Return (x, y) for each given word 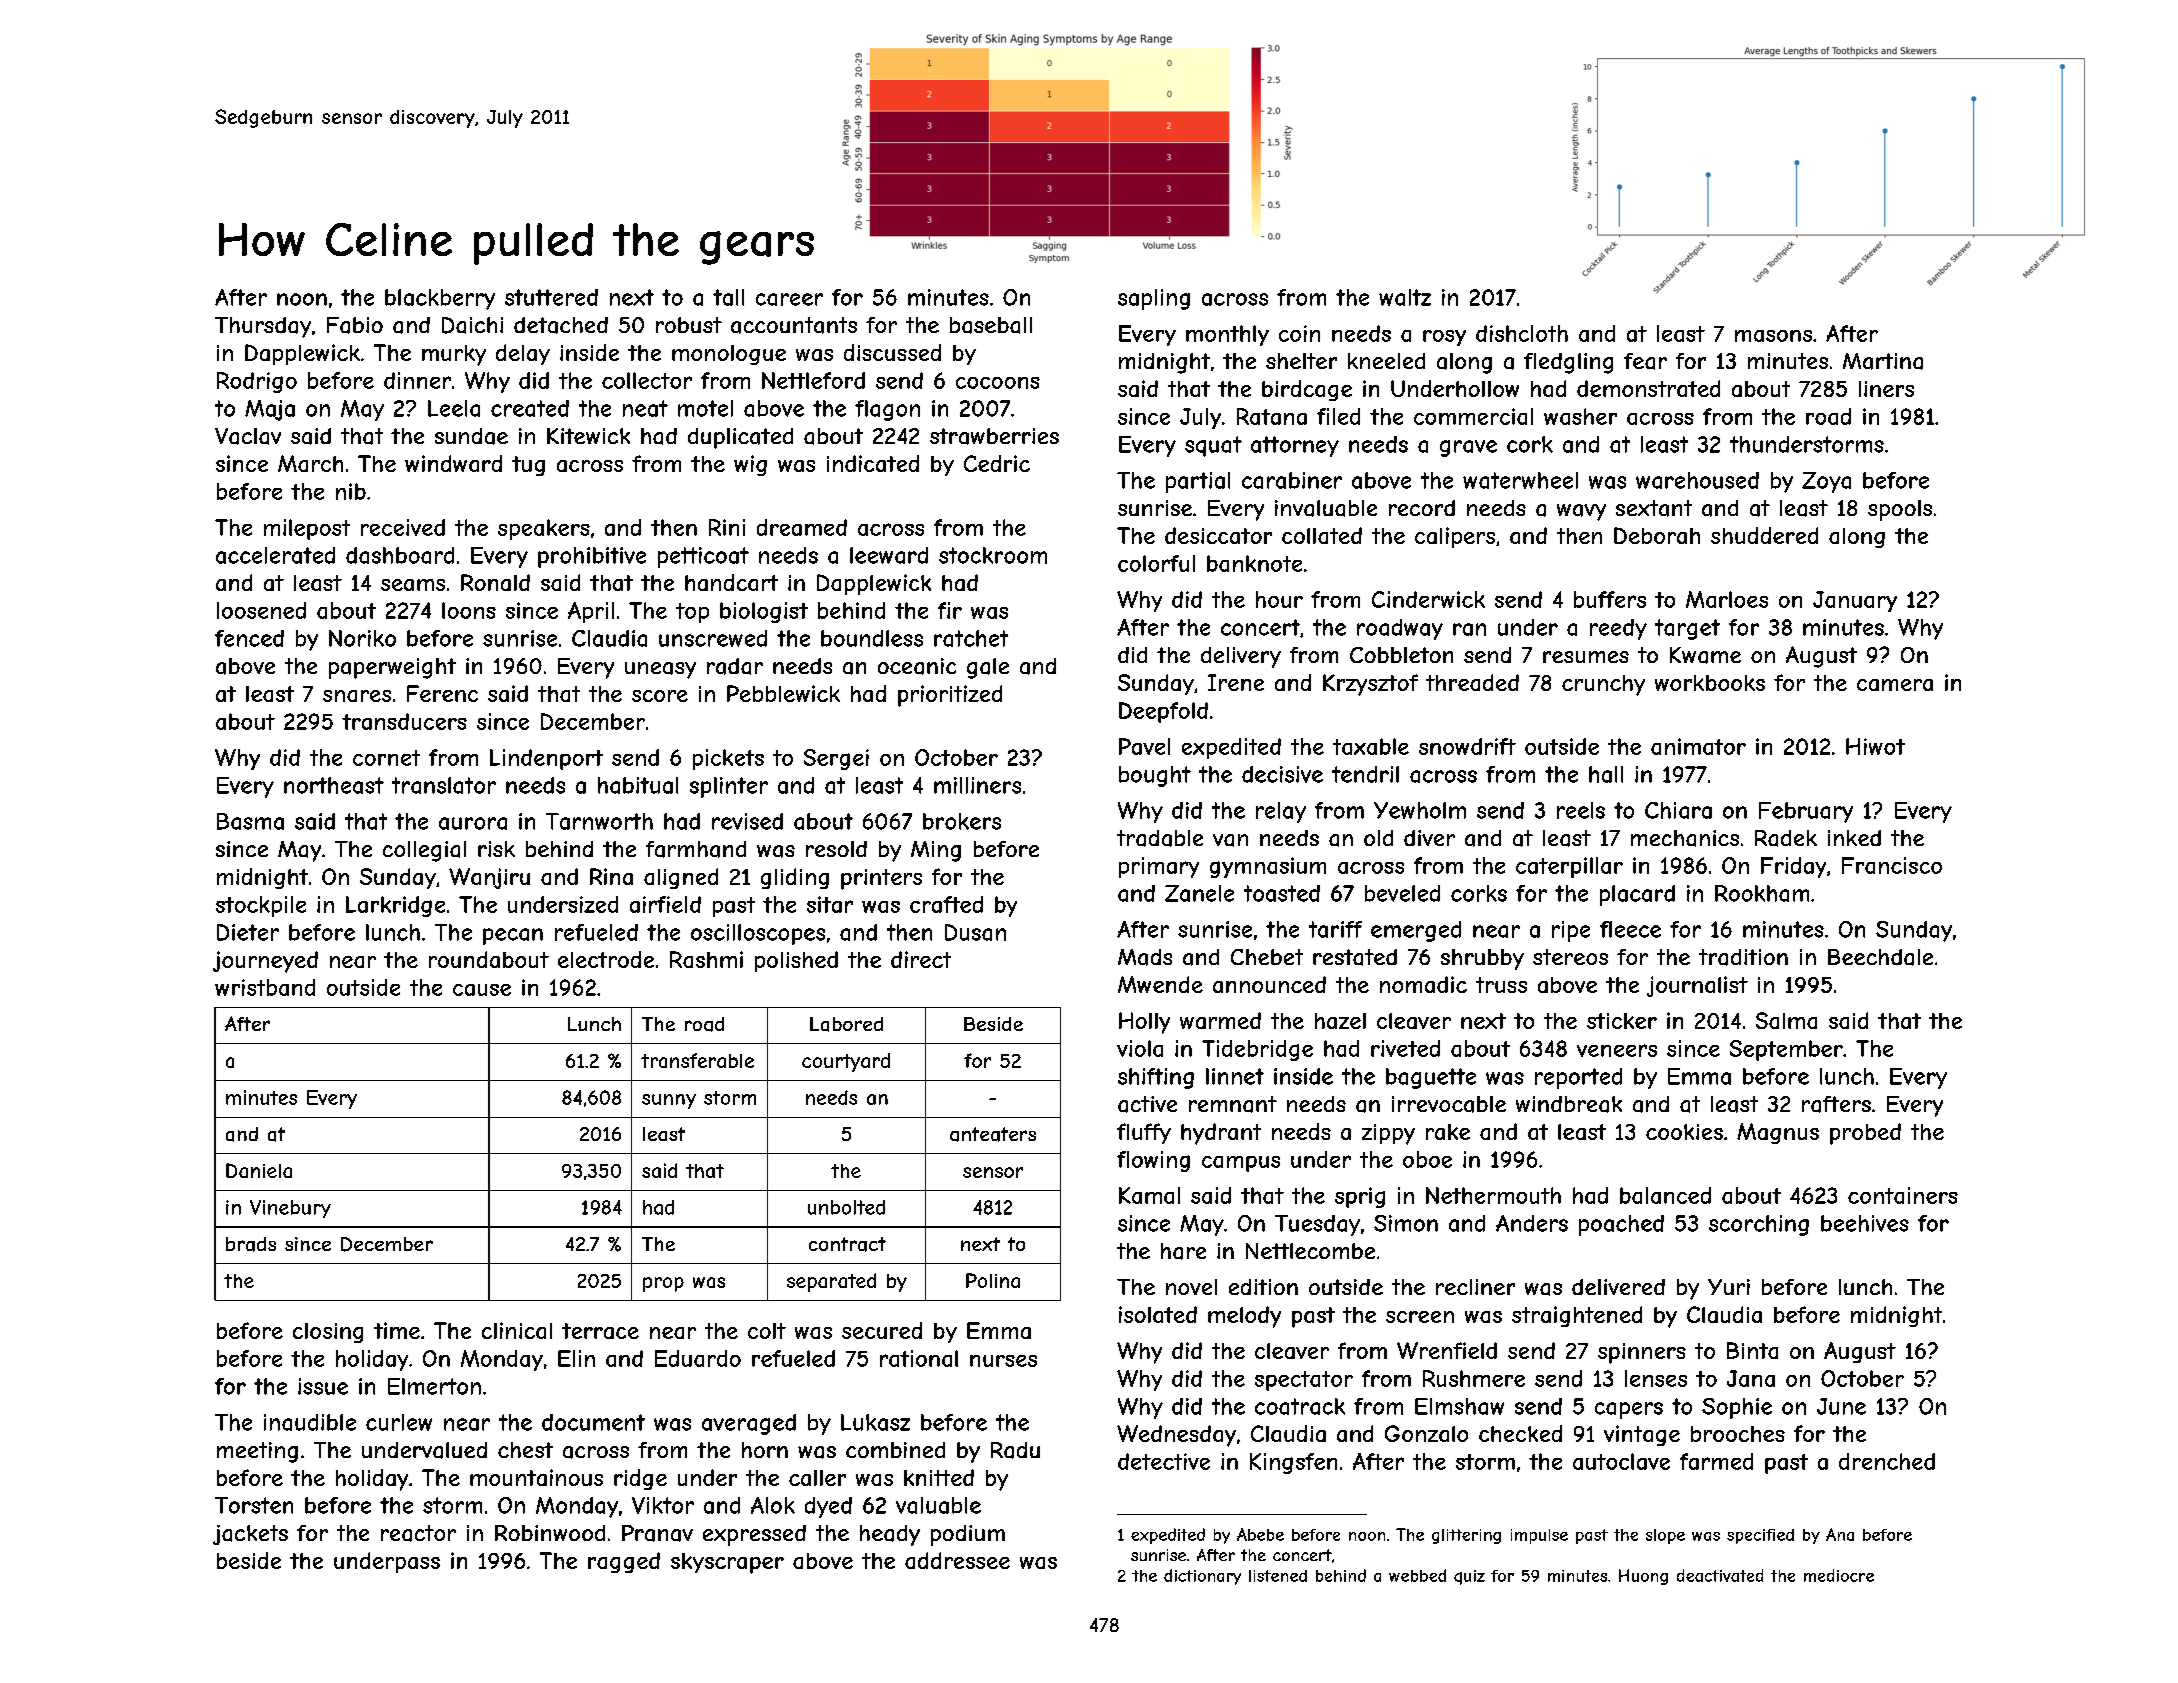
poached (1621, 1225)
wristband (265, 987)
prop (663, 1284)
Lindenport (546, 759)
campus (1241, 1164)
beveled (1402, 893)
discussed (892, 352)
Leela (454, 408)
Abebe (1260, 1534)
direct (921, 959)
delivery (1241, 657)
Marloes (1727, 599)
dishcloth (1522, 333)
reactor (418, 1533)
